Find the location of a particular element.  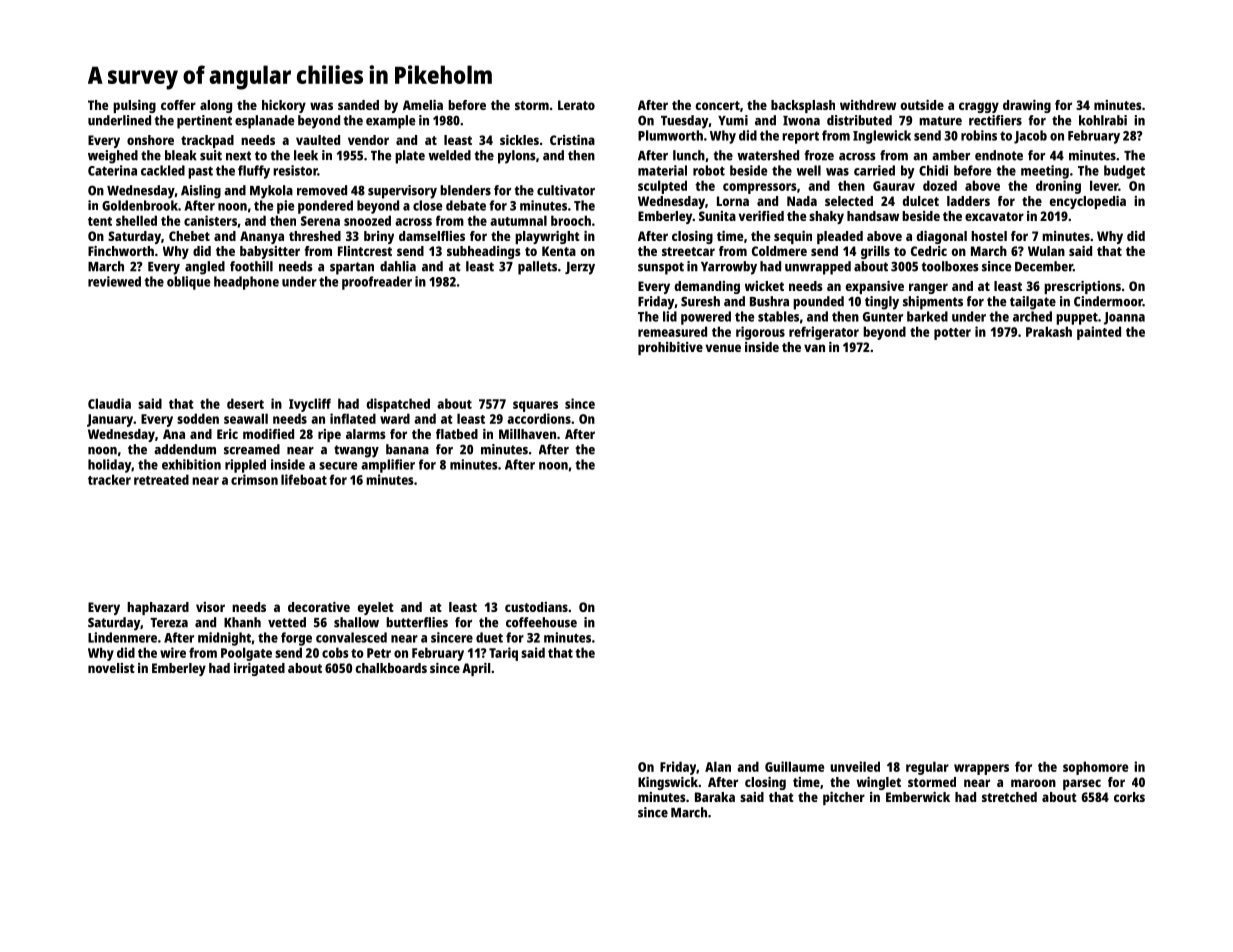

April is located at coordinates (476, 669).
